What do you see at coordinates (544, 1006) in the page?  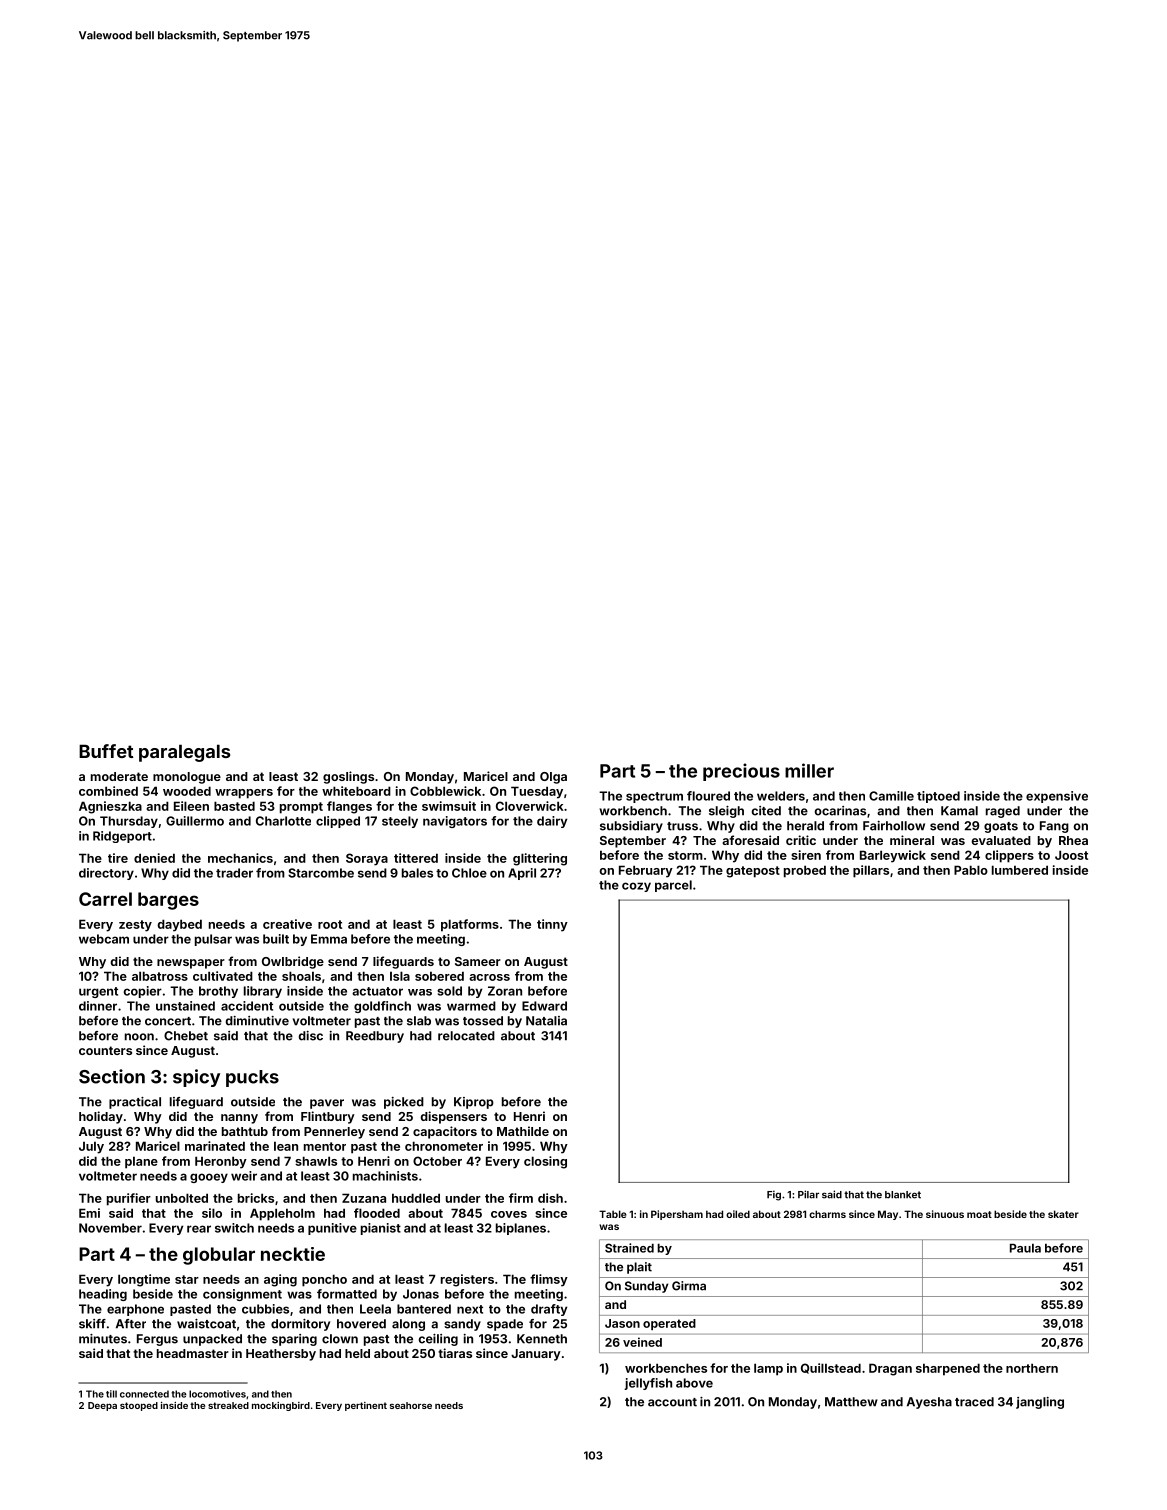 I see `Edward` at bounding box center [544, 1006].
